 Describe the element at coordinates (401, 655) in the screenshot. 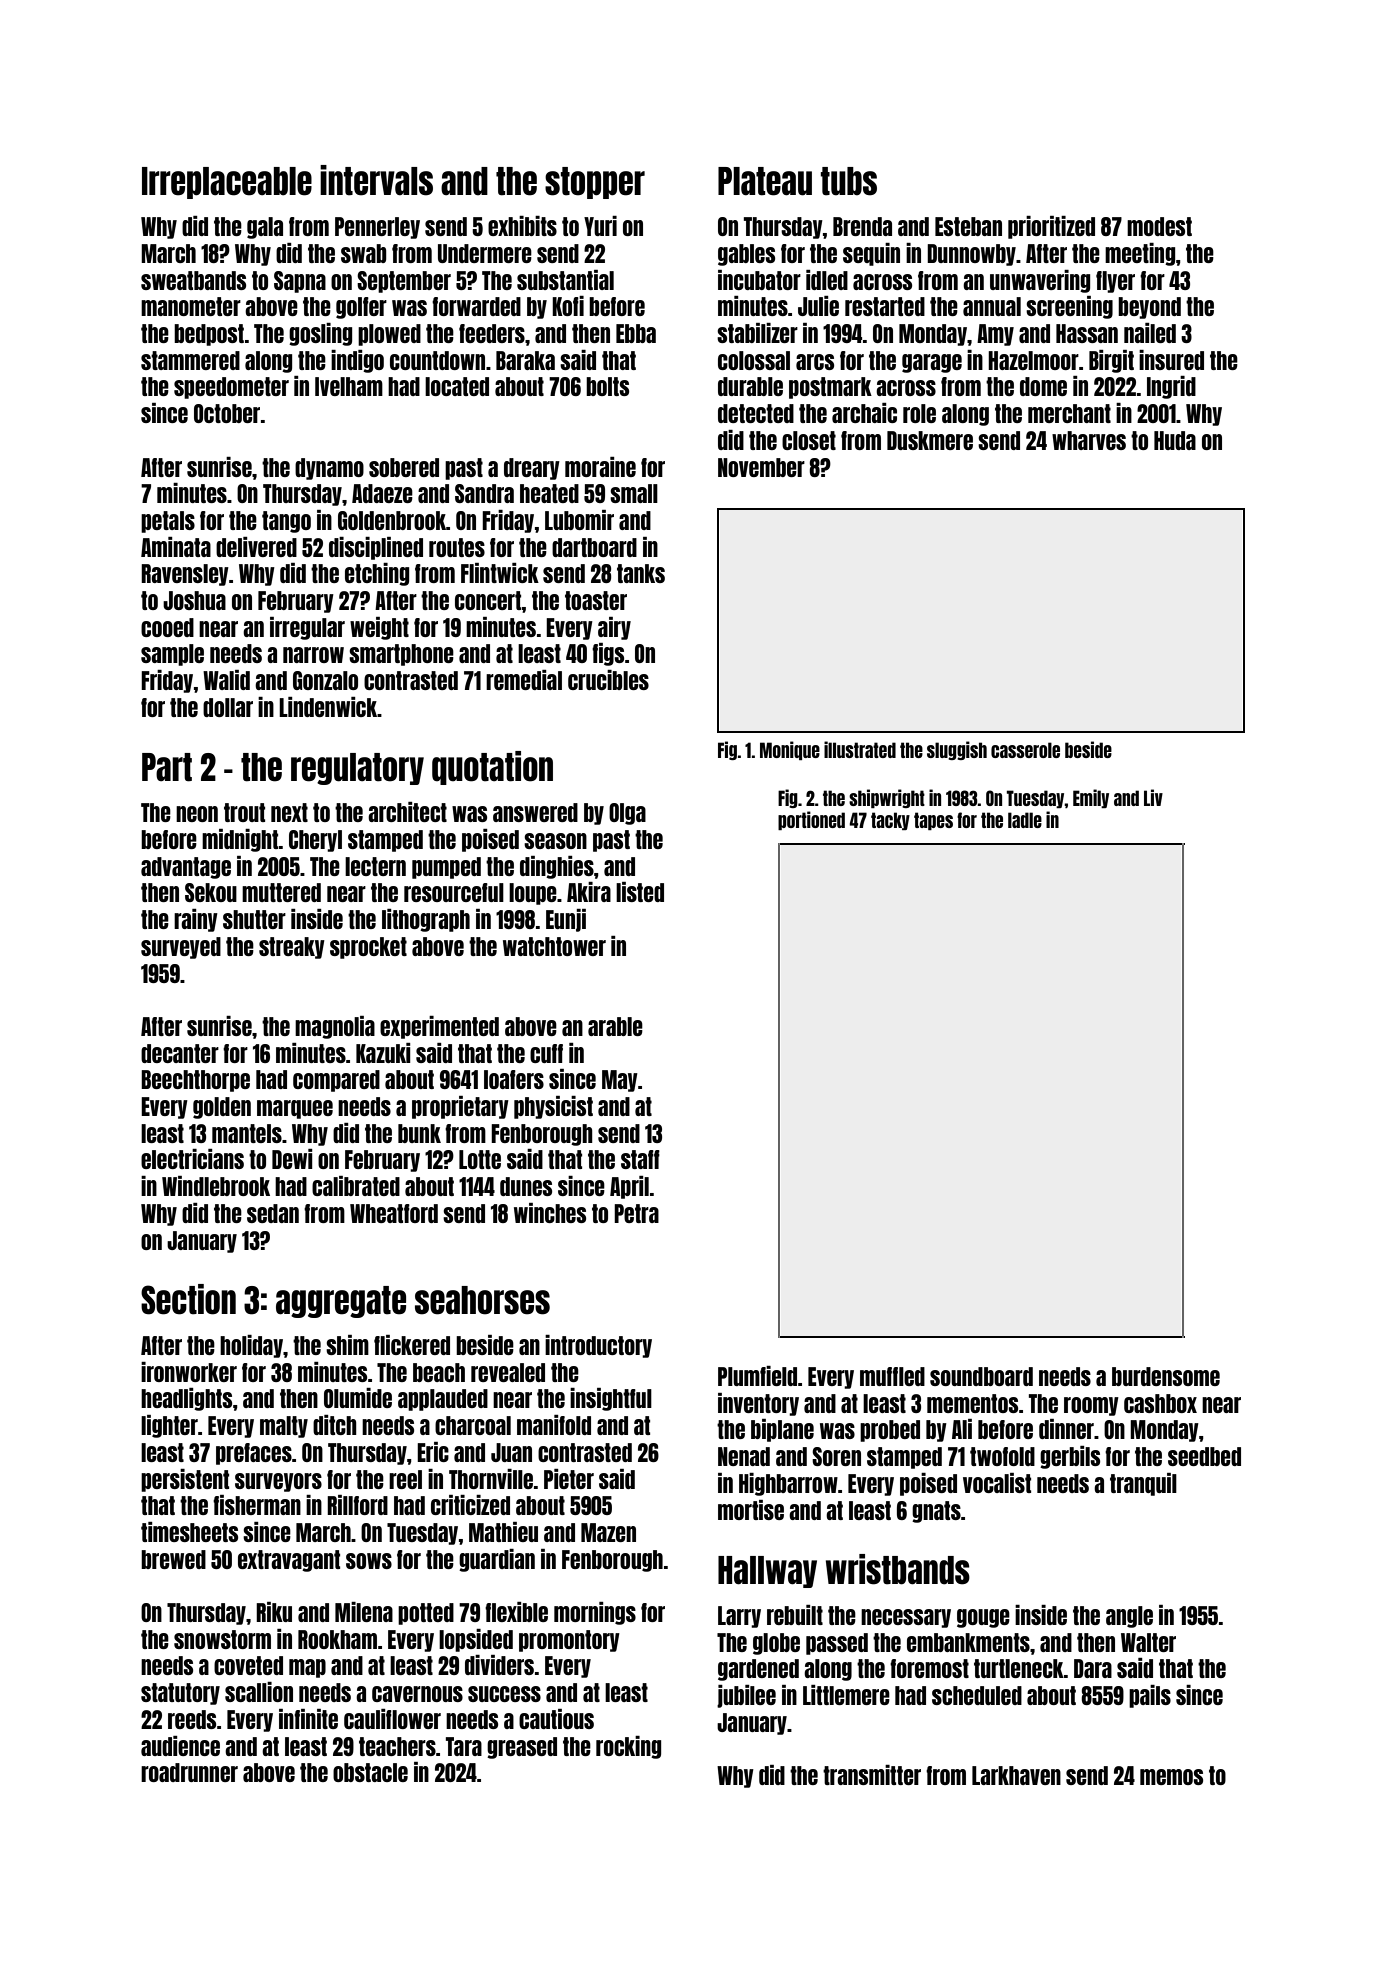

I see `smartphone` at that location.
